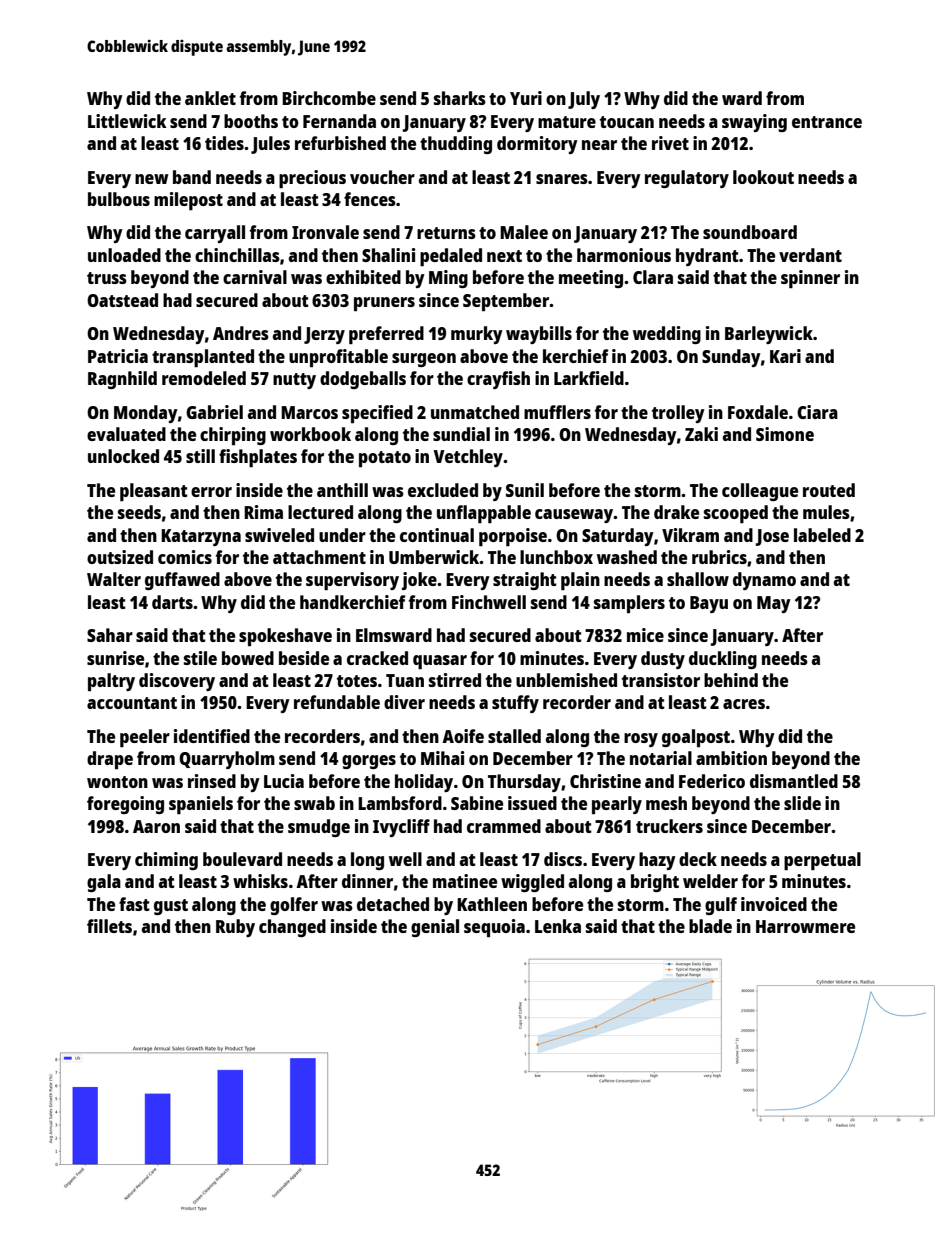 The height and width of the page is (1233, 952). I want to click on Birchcombe, so click(329, 98).
